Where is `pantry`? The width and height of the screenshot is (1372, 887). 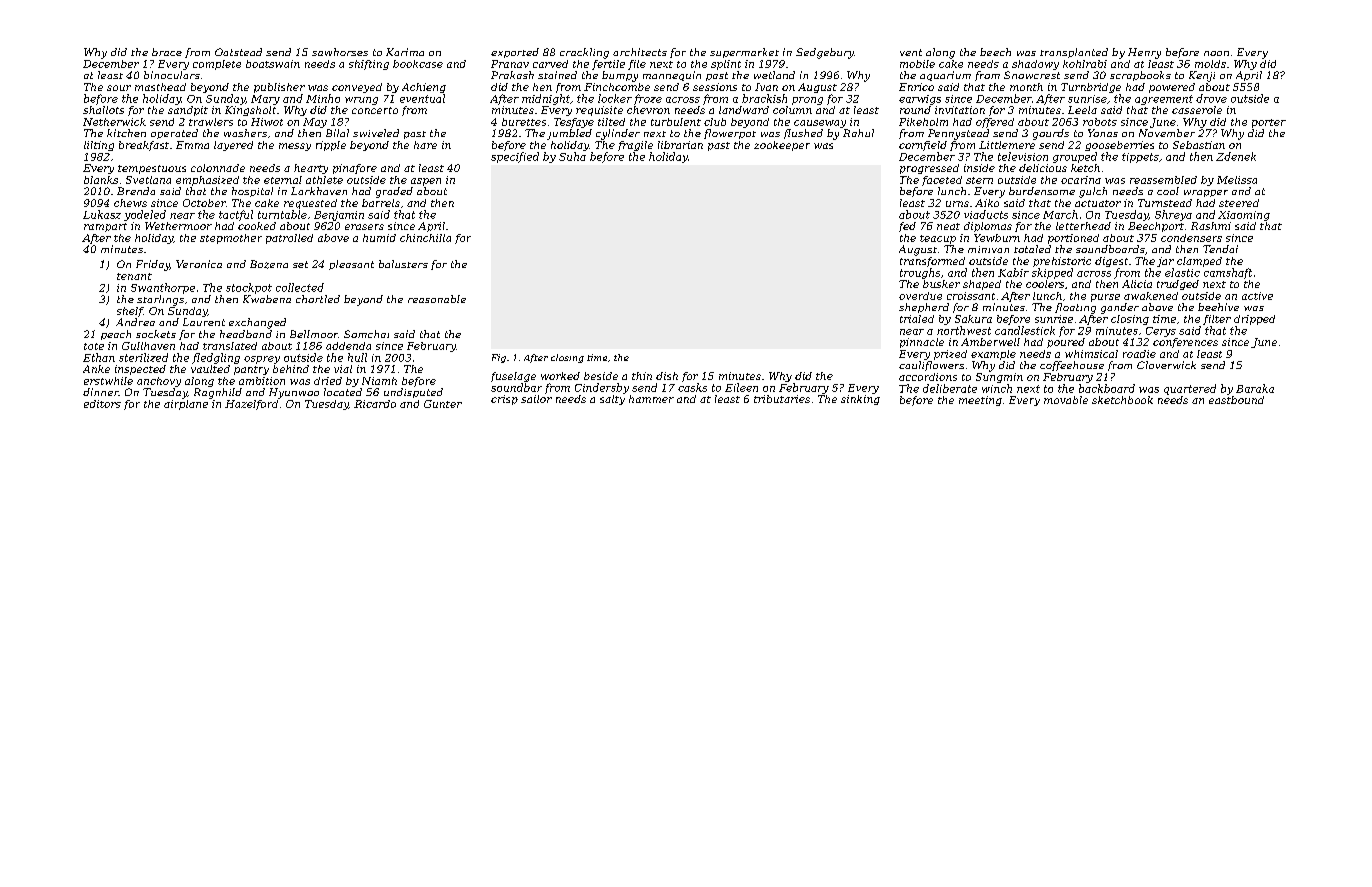
pantry is located at coordinates (251, 370).
